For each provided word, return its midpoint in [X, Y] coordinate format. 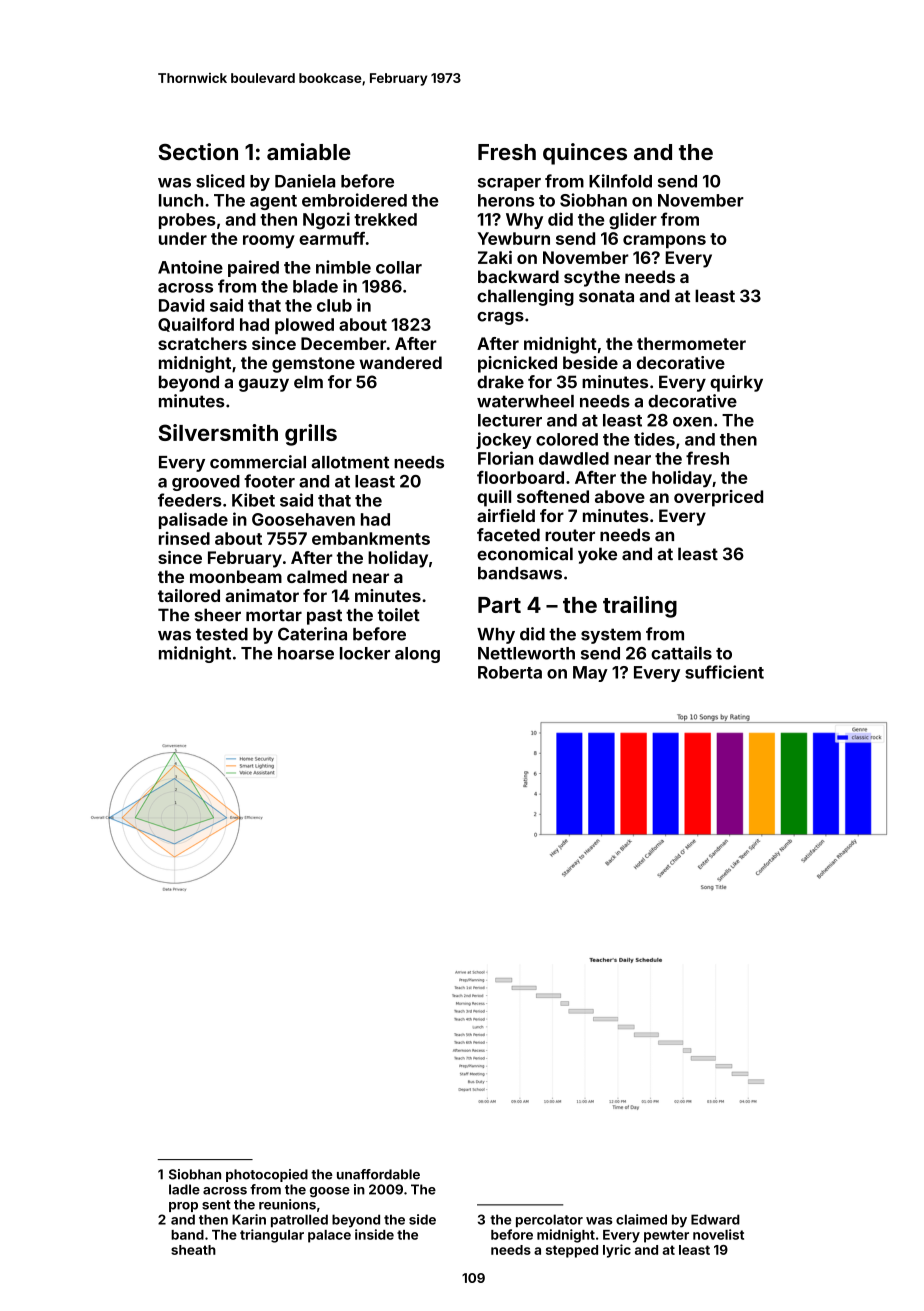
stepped [572, 1251]
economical [525, 554]
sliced [220, 181]
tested [222, 634]
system [611, 636]
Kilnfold [620, 181]
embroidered [354, 200]
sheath [193, 1250]
